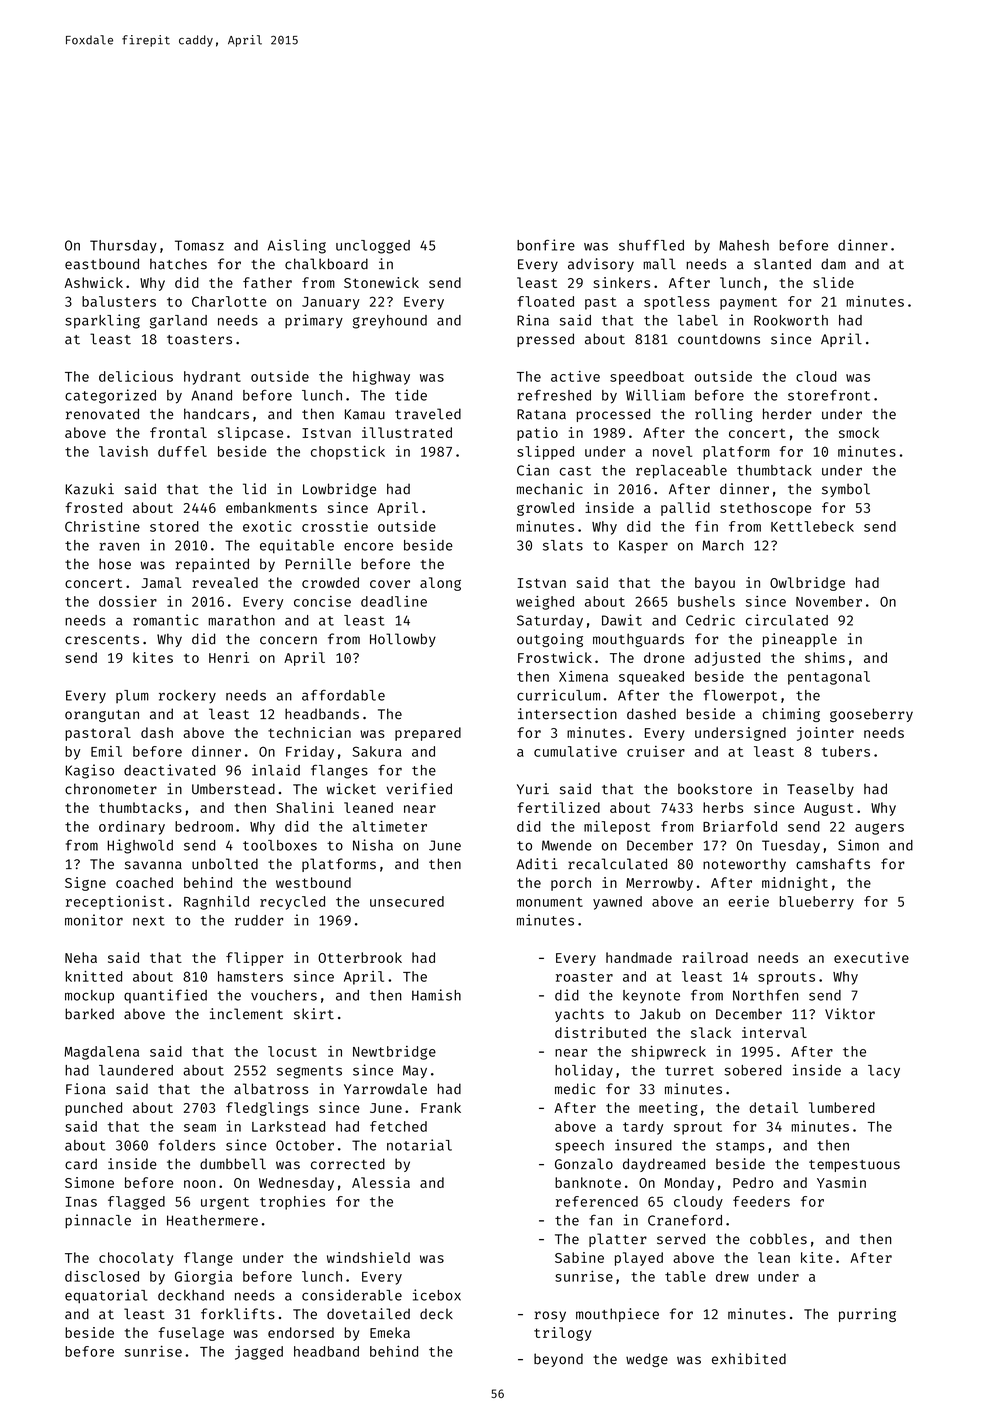 This screenshot has height=1421, width=981. What do you see at coordinates (558, 1360) in the screenshot?
I see `beyond` at bounding box center [558, 1360].
